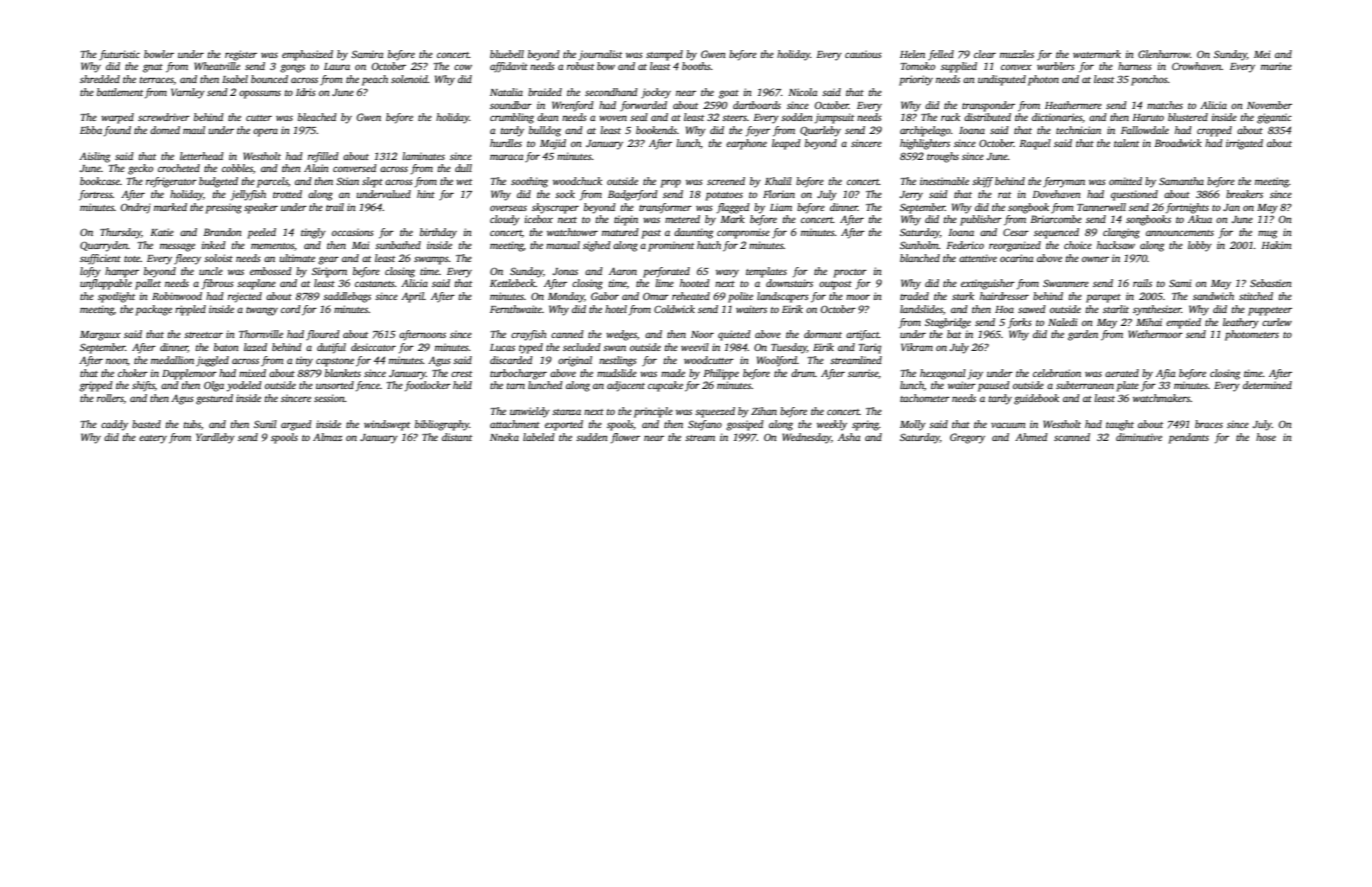 Image resolution: width=1372 pixels, height=887 pixels. What do you see at coordinates (153, 439) in the screenshot?
I see `eatery` at bounding box center [153, 439].
